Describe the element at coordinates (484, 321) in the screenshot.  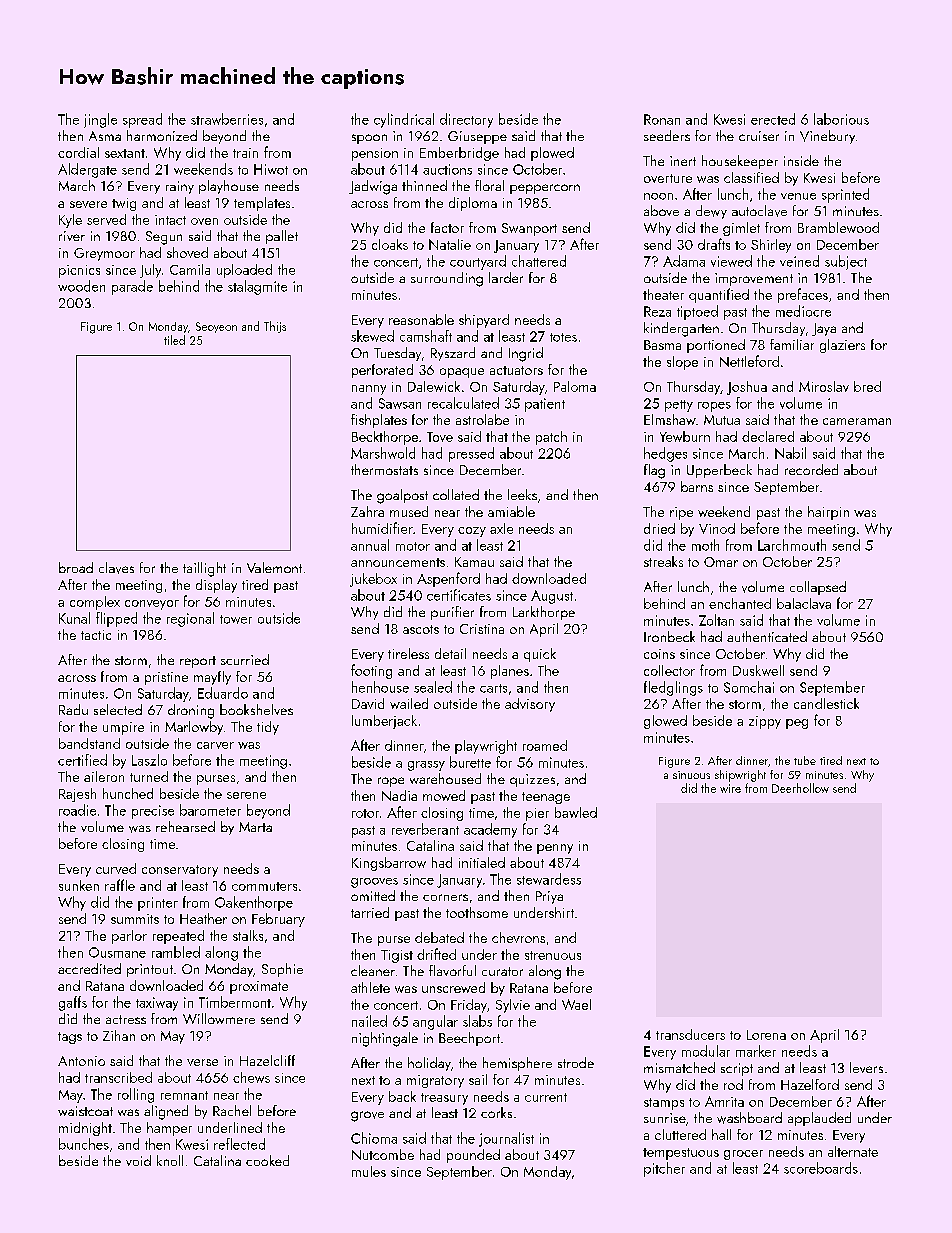
I see `shipyard` at that location.
